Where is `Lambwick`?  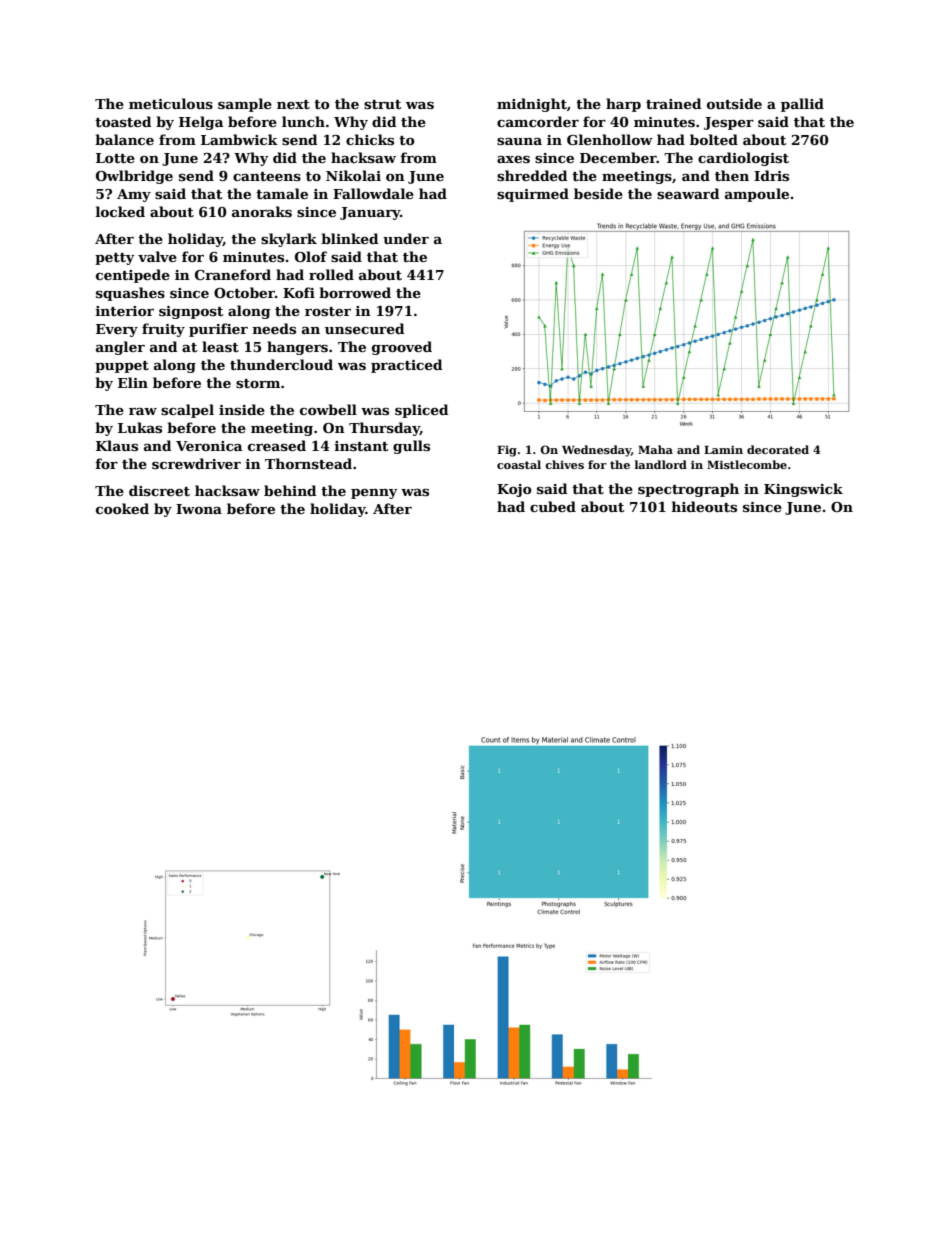
Lambwick is located at coordinates (239, 139).
